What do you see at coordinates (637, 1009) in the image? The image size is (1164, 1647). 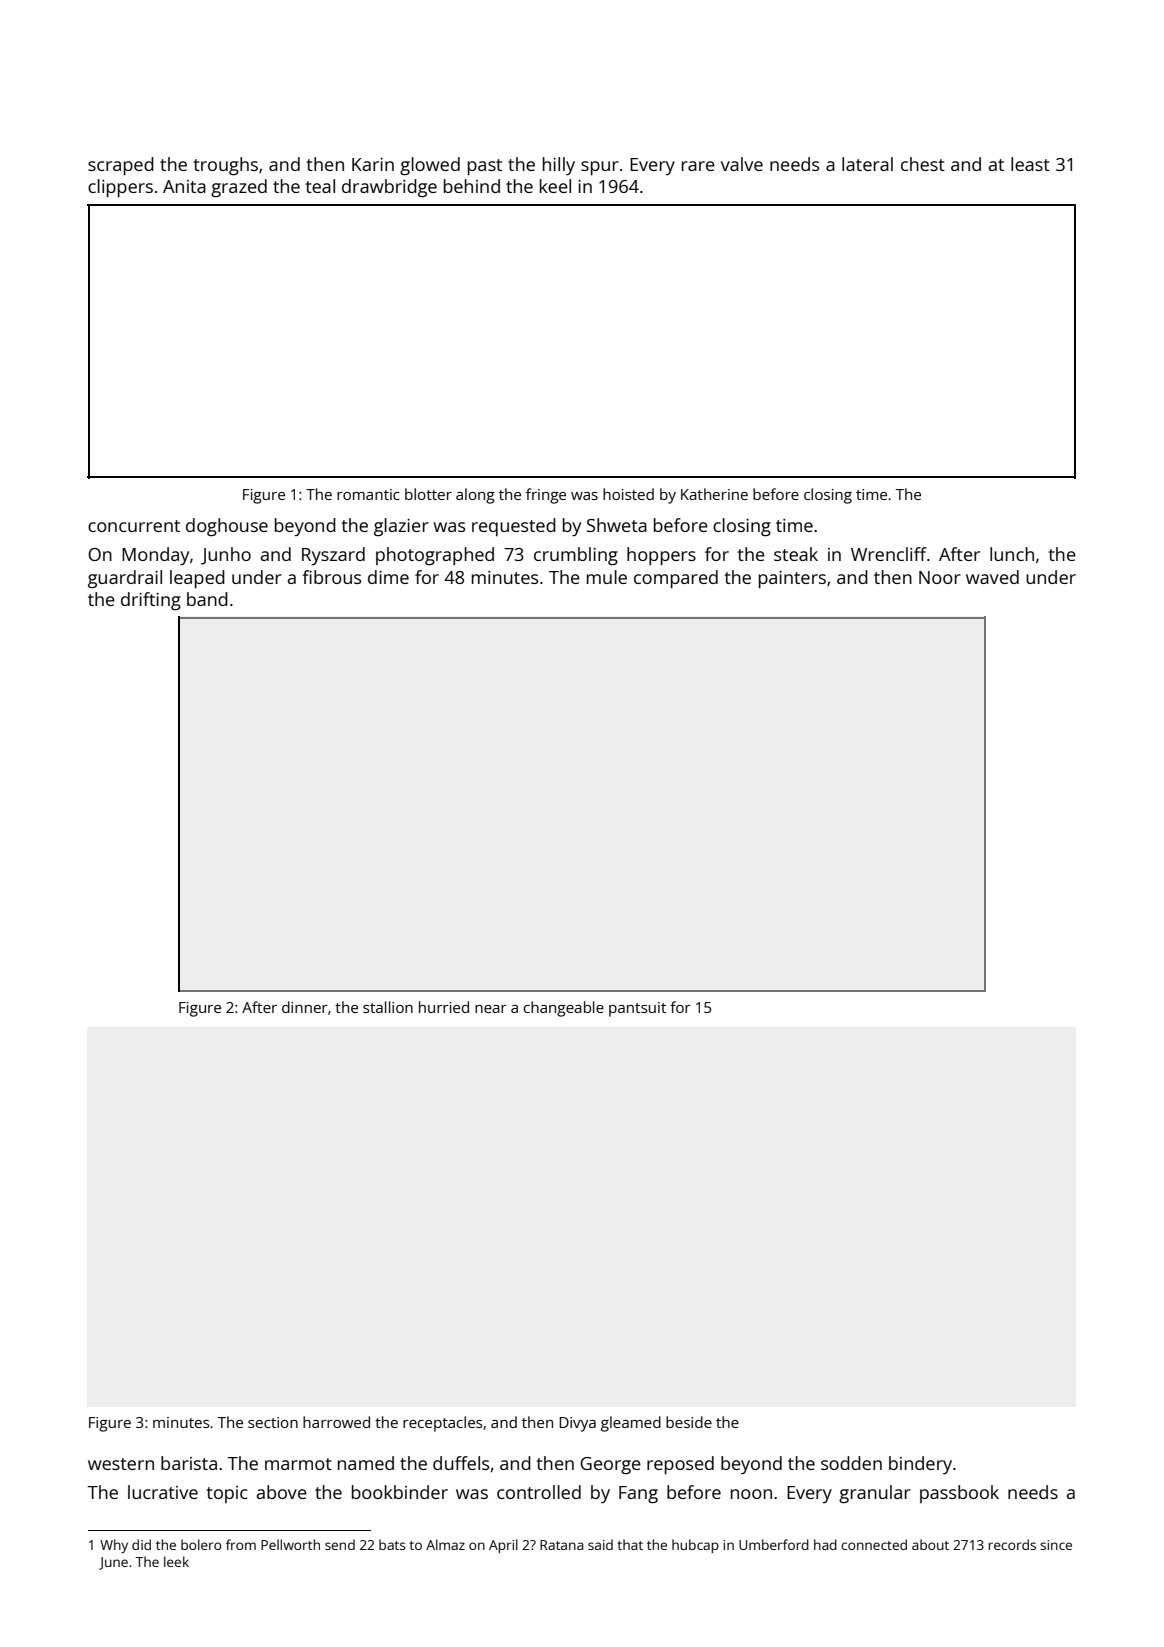 I see `pantsuit` at bounding box center [637, 1009].
